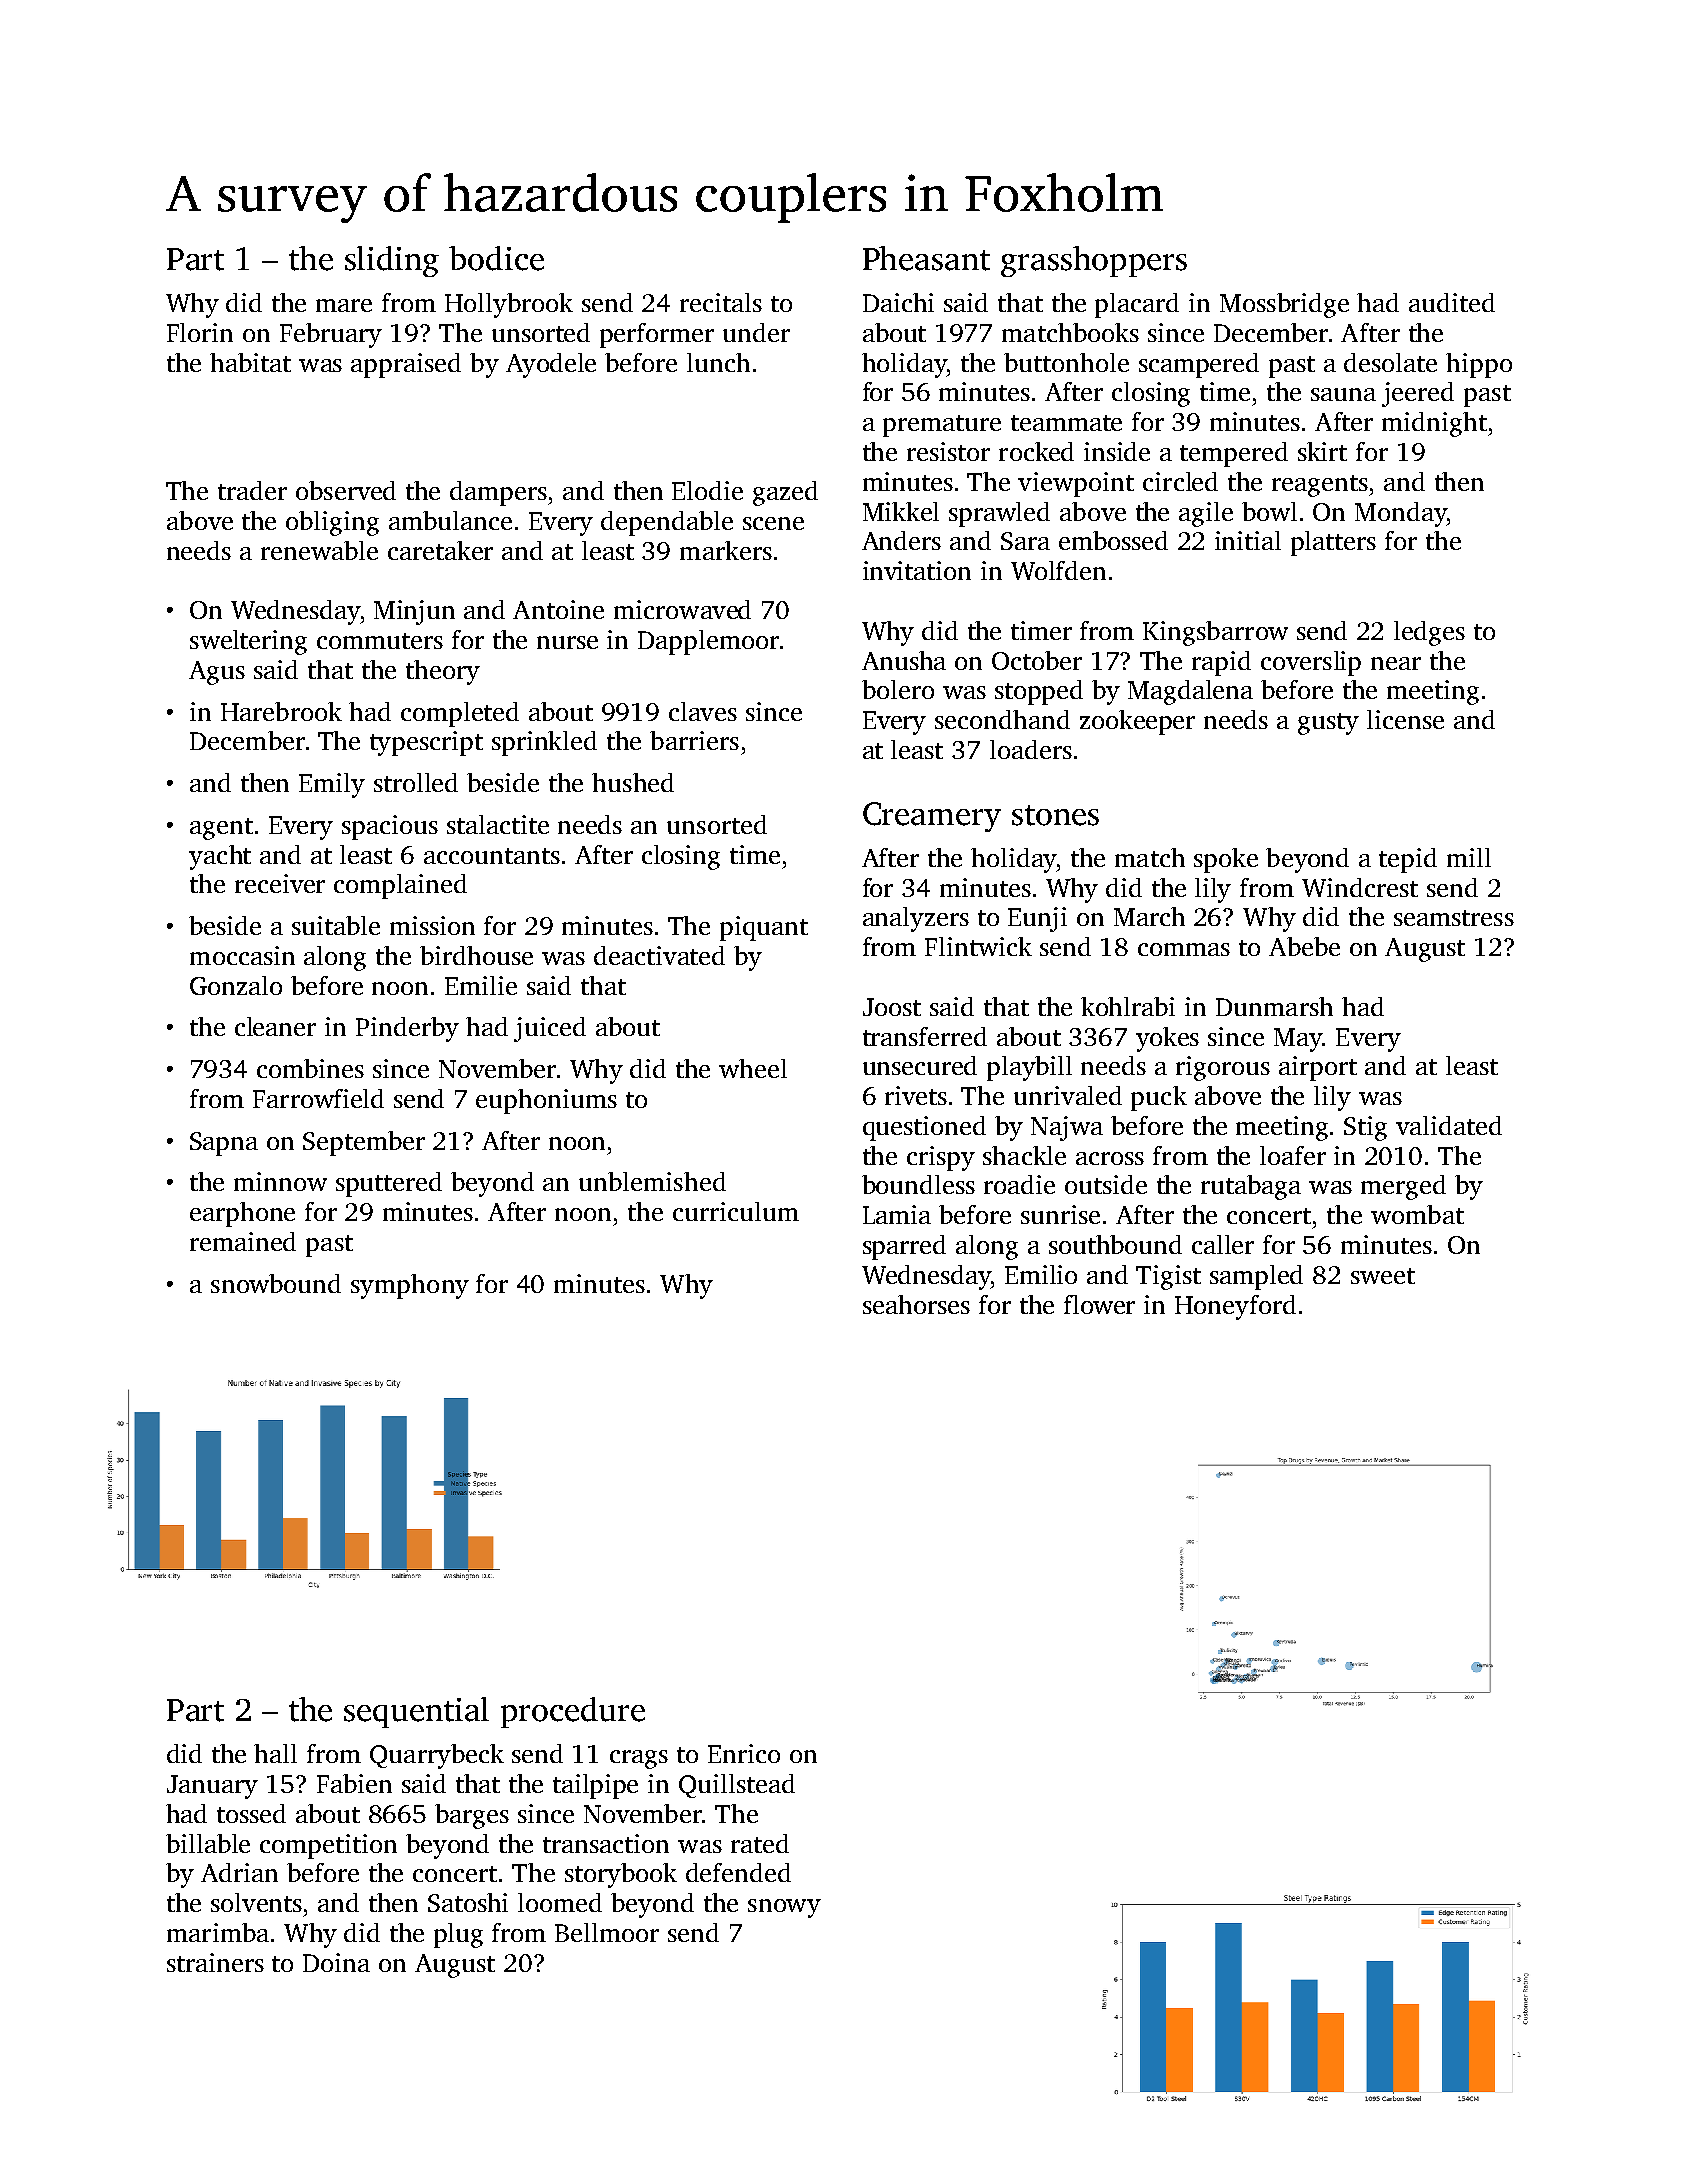 This image has height=2178, width=1683. Describe the element at coordinates (744, 1753) in the image. I see `Enrico` at that location.
